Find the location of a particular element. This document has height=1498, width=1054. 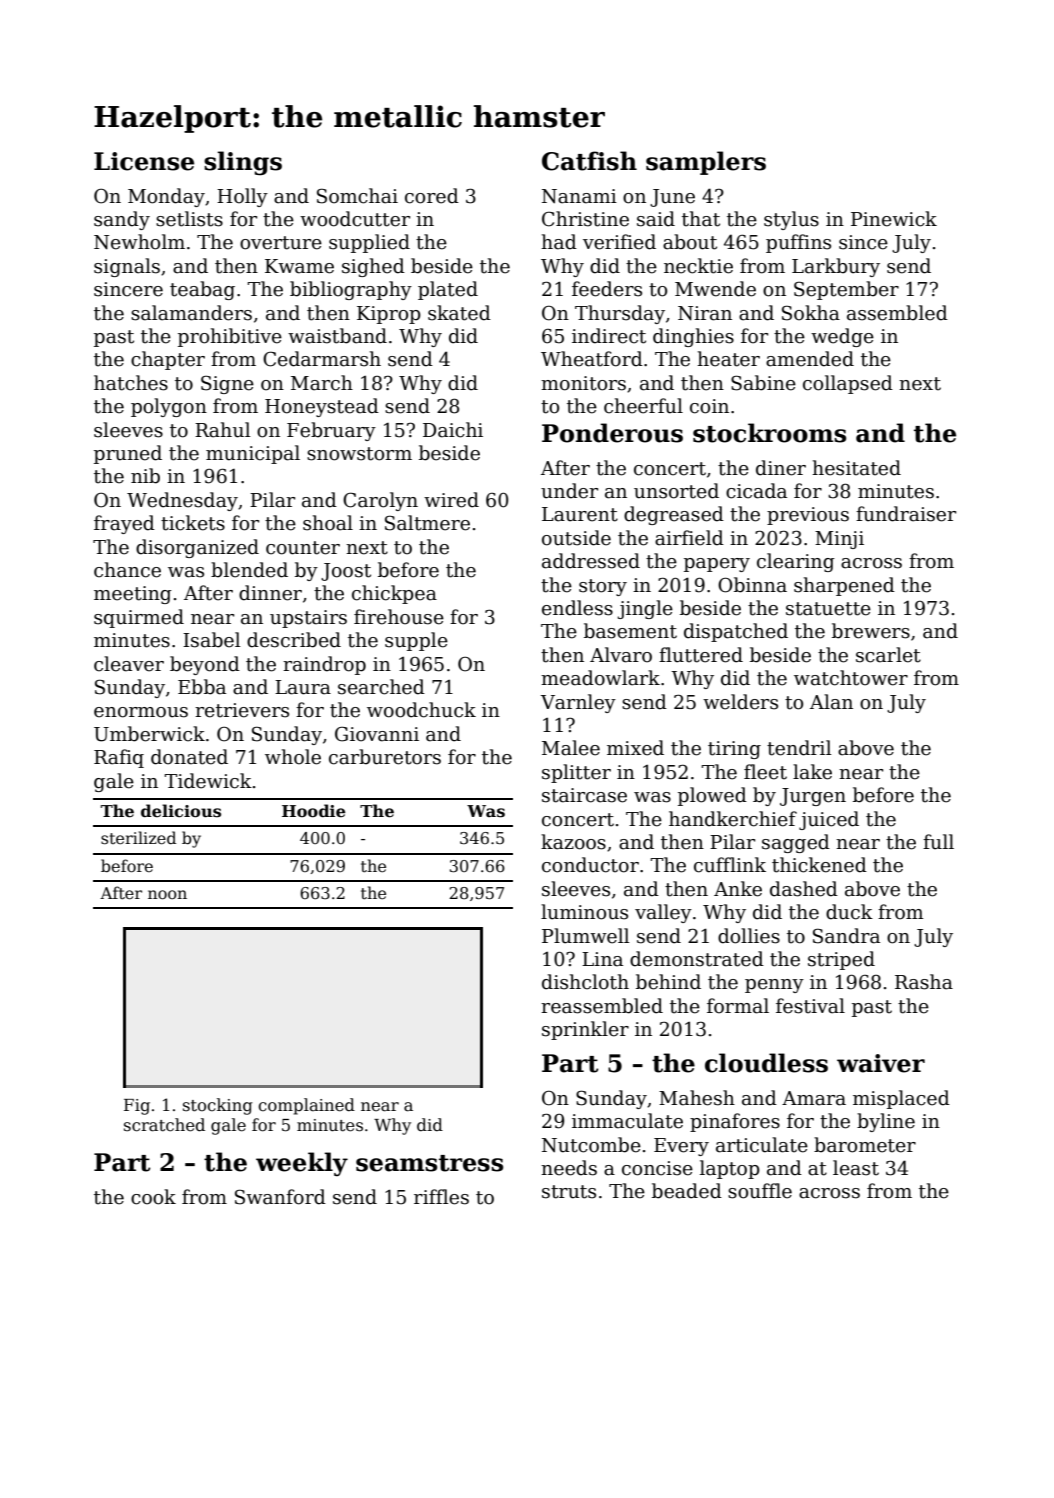

welders is located at coordinates (740, 702).
